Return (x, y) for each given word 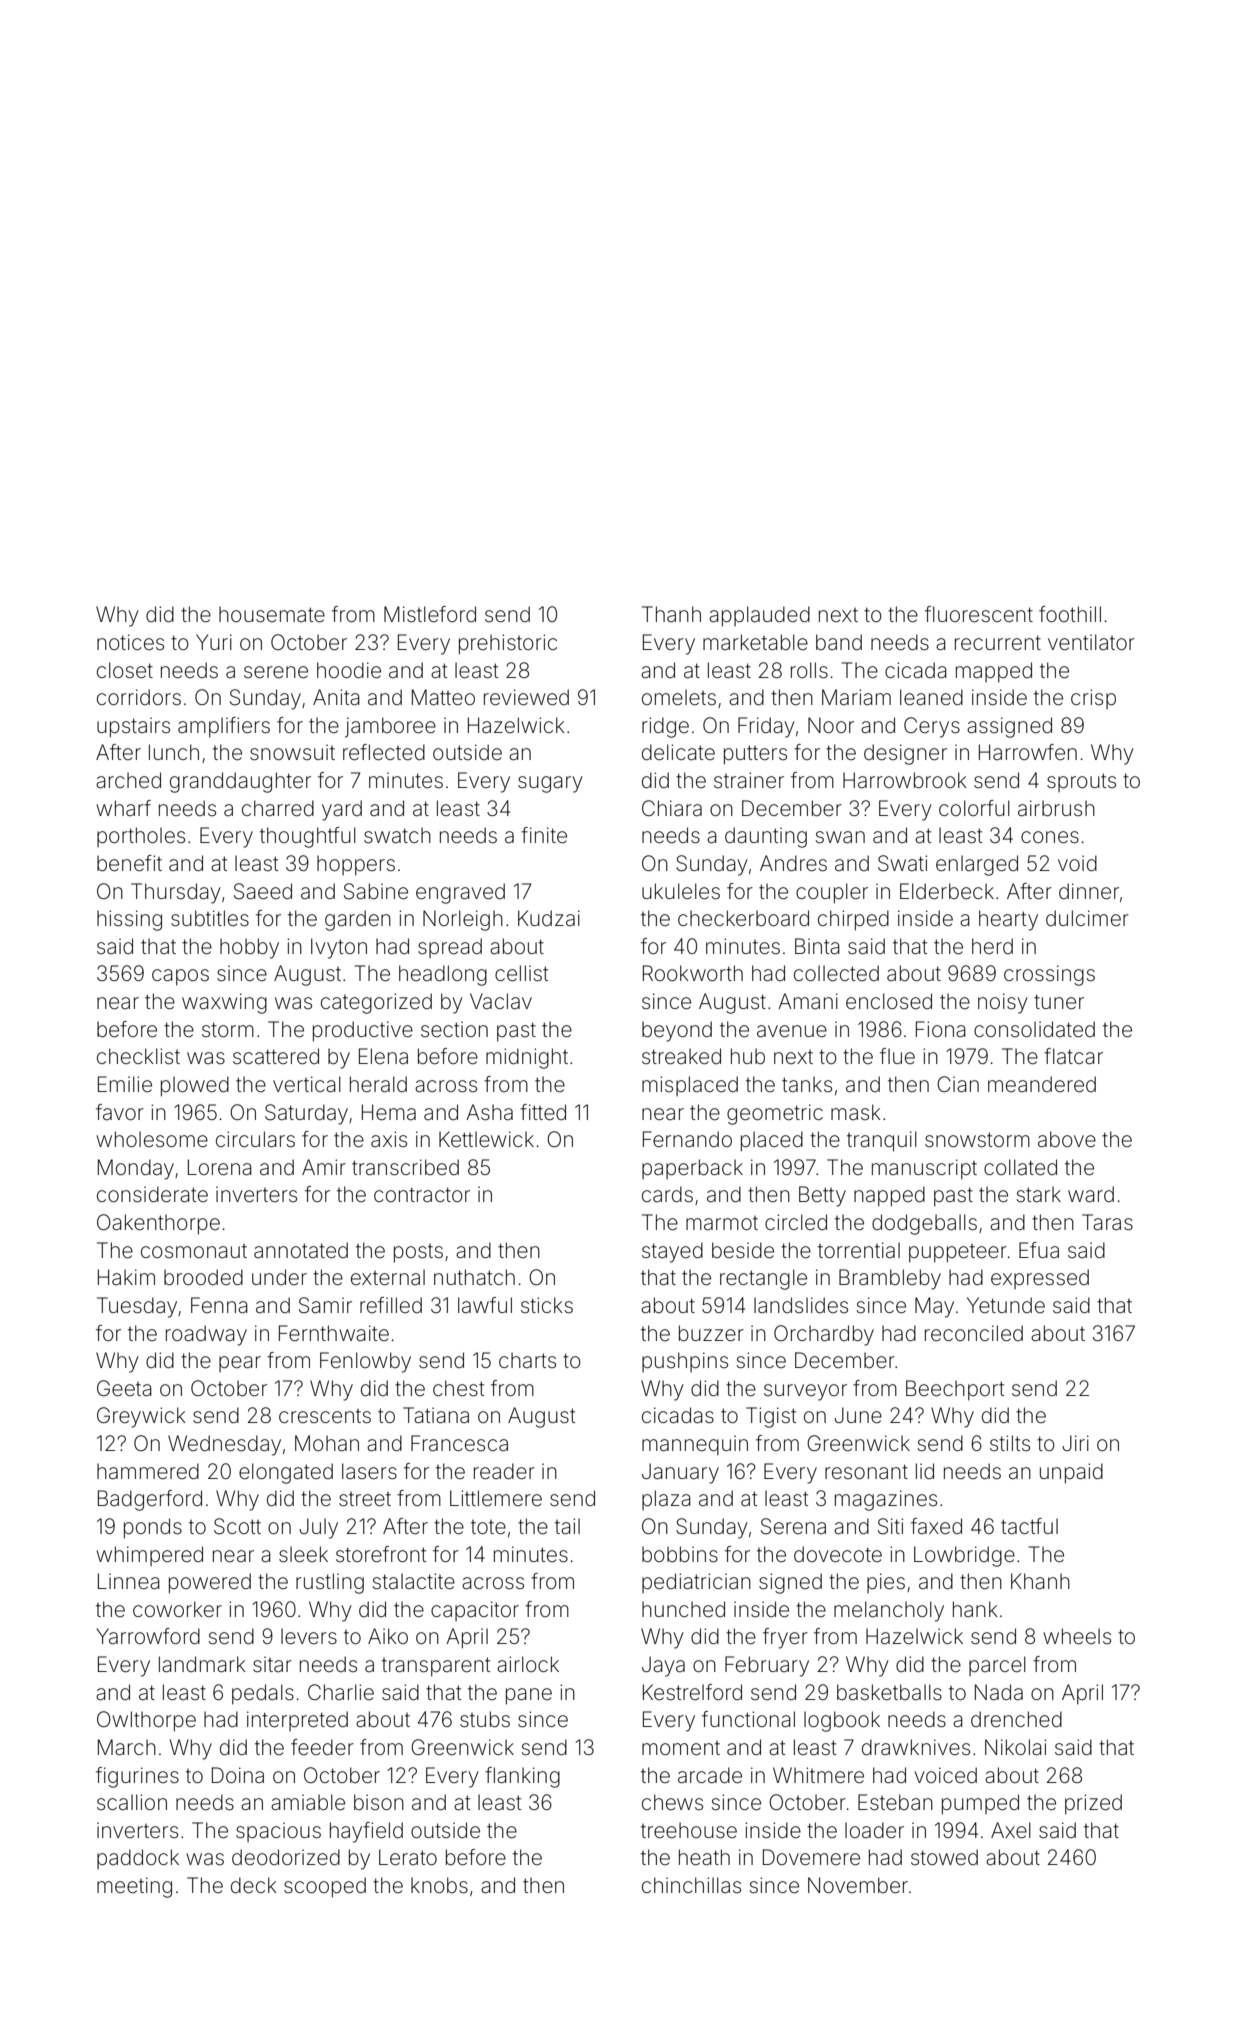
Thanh (671, 614)
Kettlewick (486, 1139)
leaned (931, 697)
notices (130, 642)
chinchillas (691, 1885)
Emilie (125, 1084)
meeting (134, 1887)
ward (1091, 1194)
